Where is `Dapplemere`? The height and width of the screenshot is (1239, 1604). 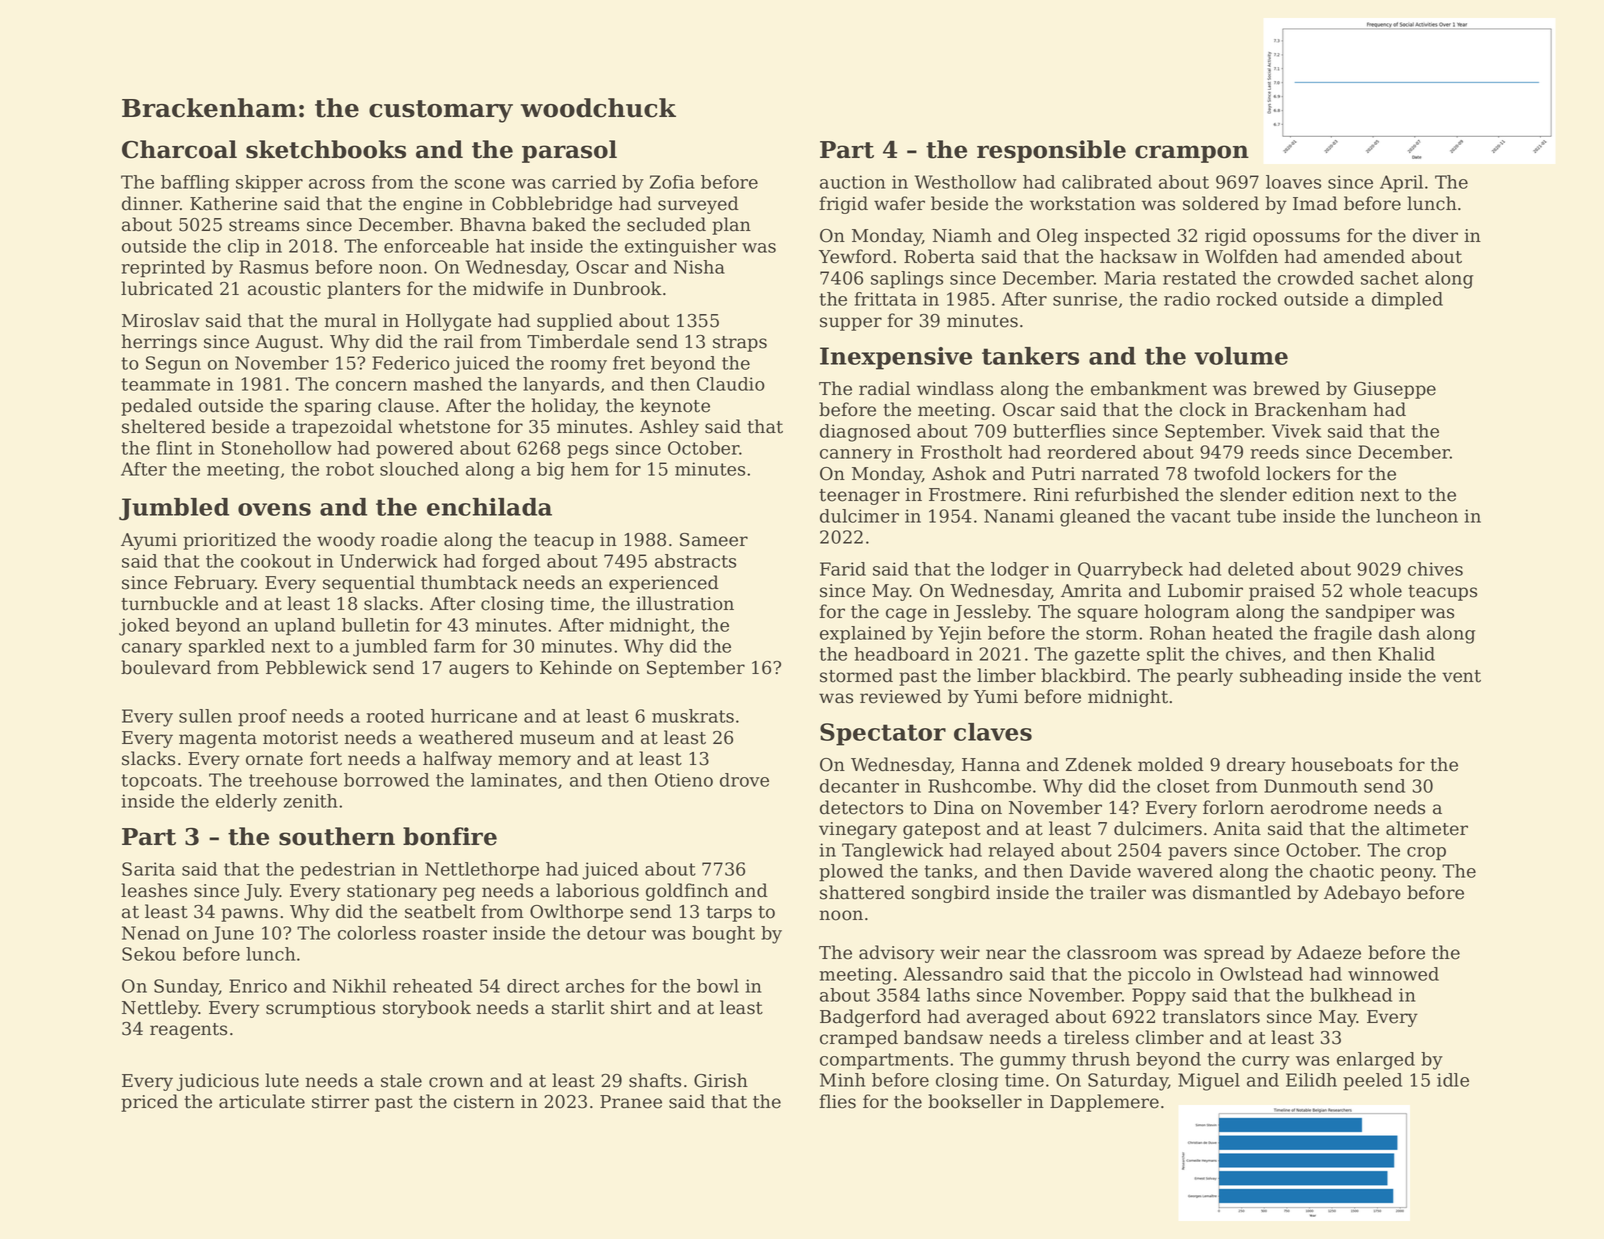 Dapplemere is located at coordinates (1104, 1103).
